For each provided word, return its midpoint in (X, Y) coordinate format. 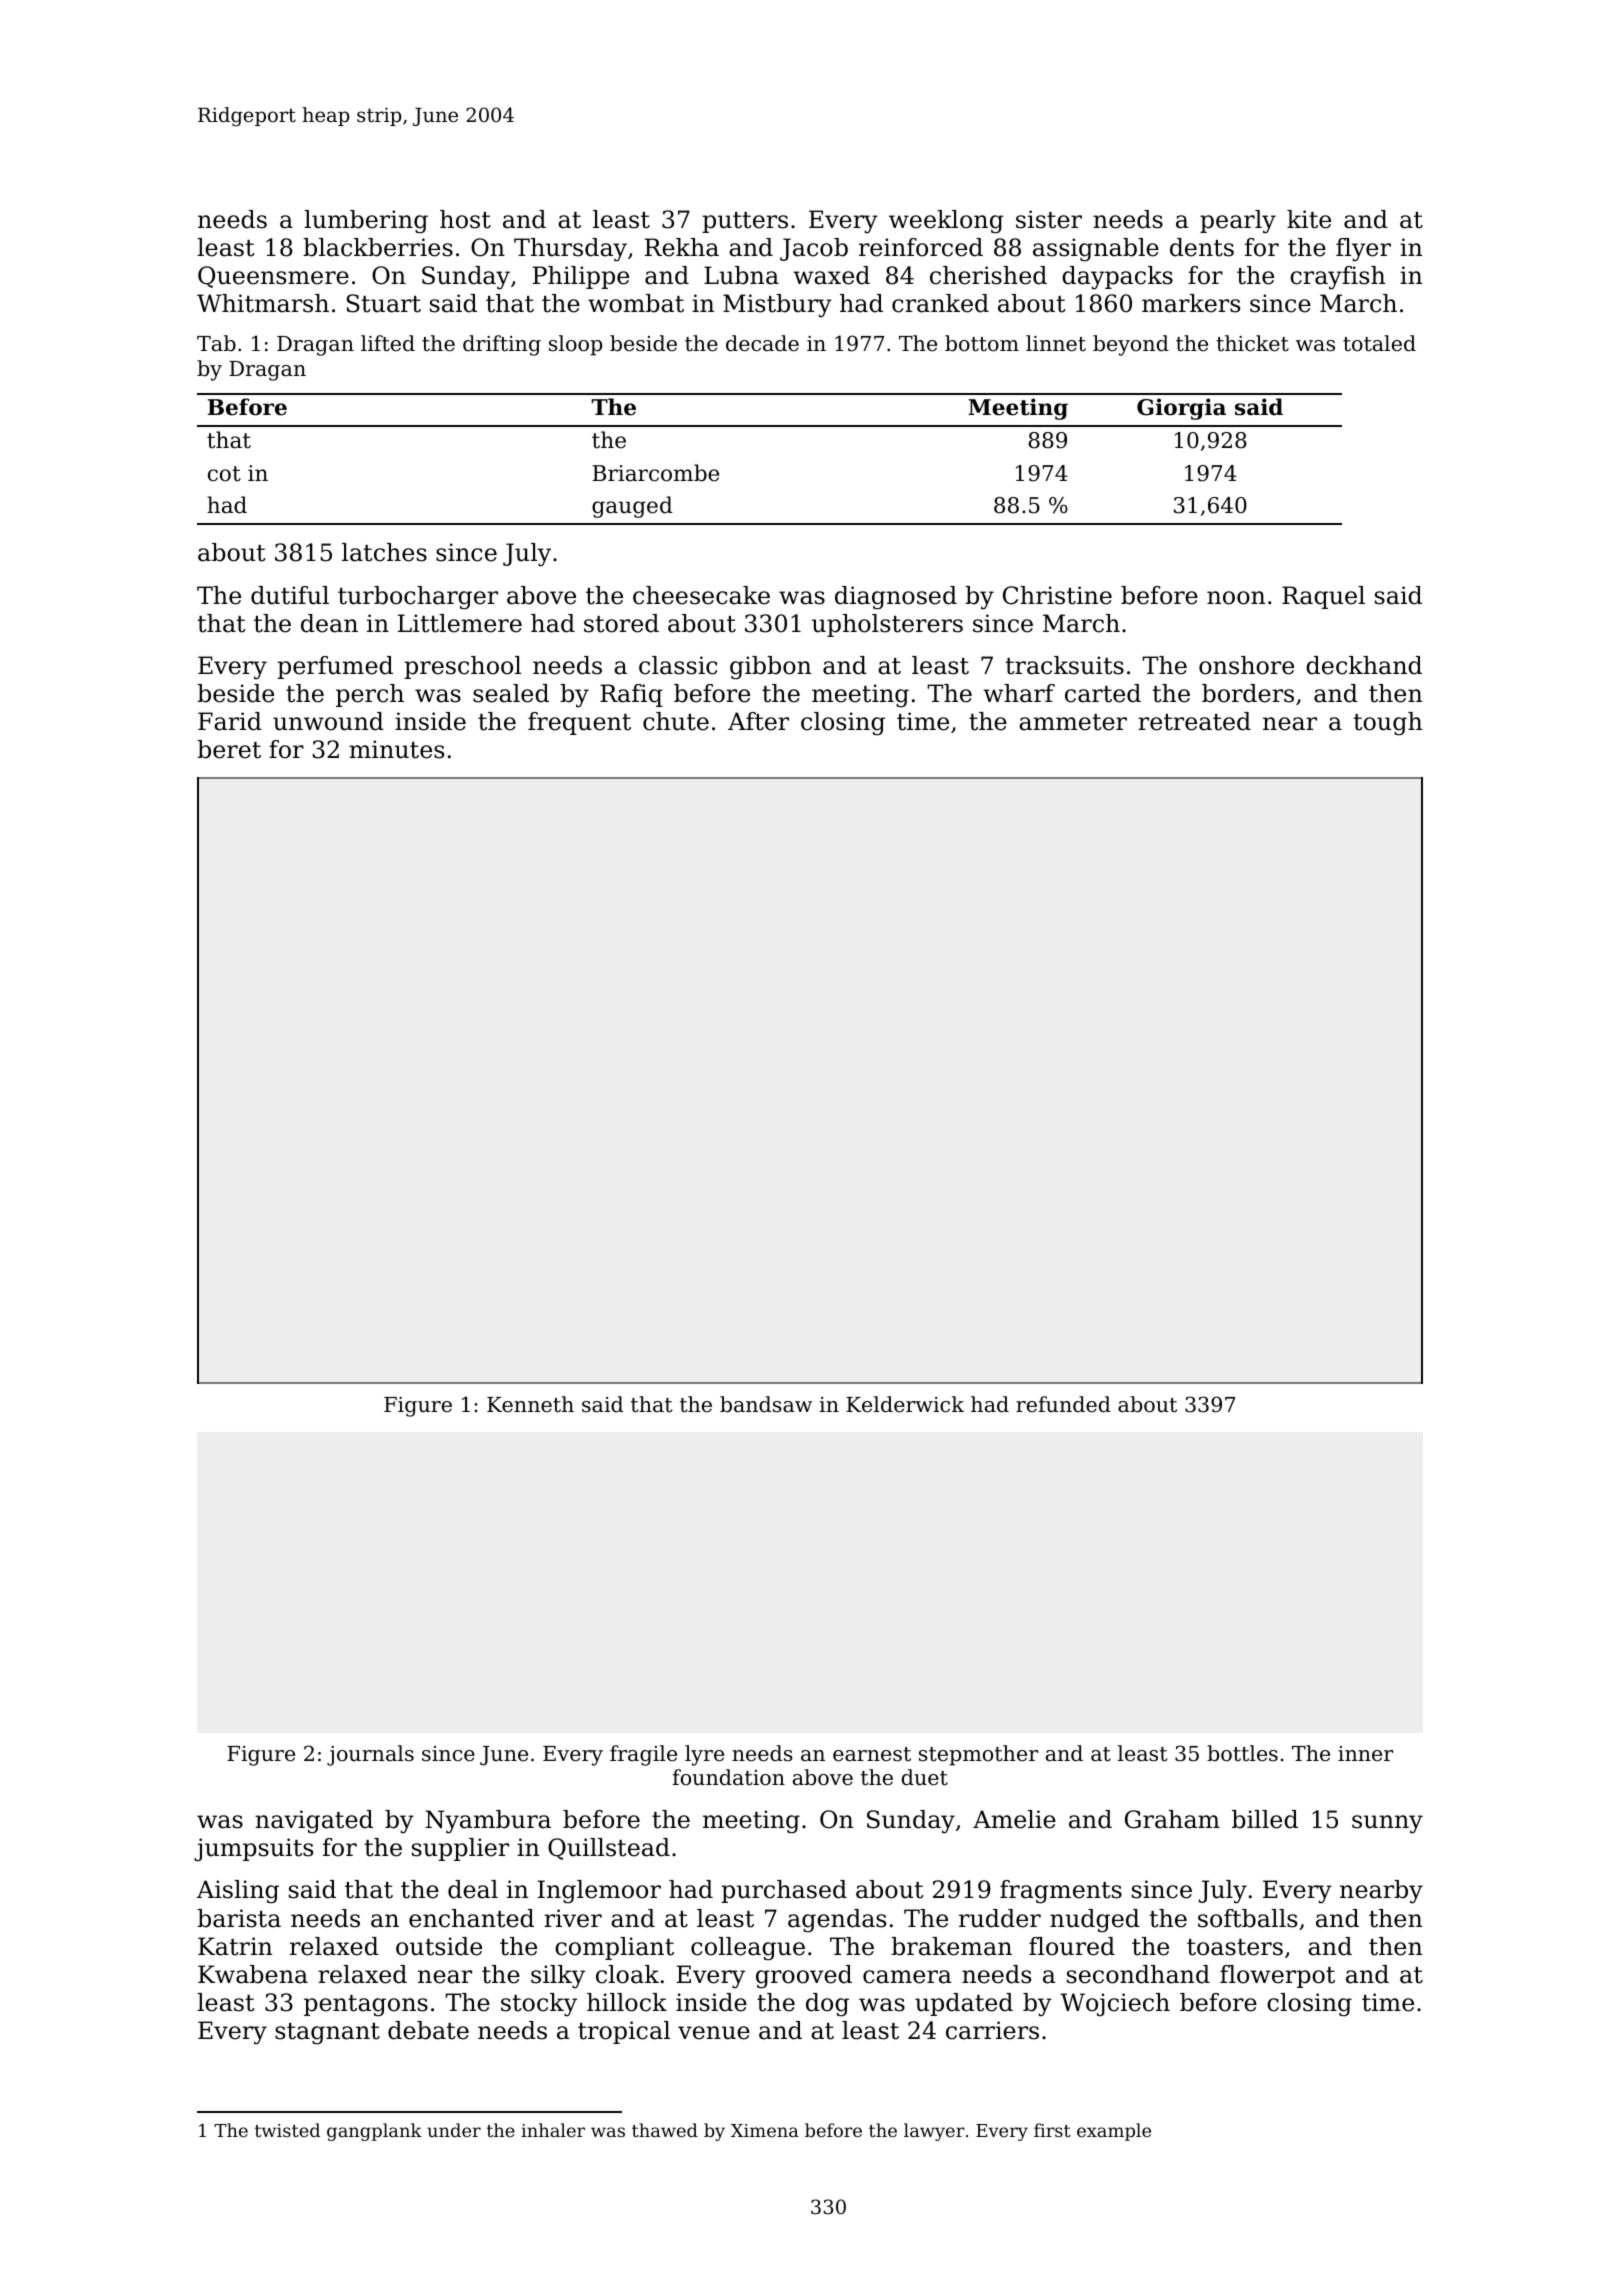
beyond (1131, 345)
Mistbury (777, 305)
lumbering (366, 222)
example (1114, 2132)
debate (428, 2030)
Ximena (765, 2130)
